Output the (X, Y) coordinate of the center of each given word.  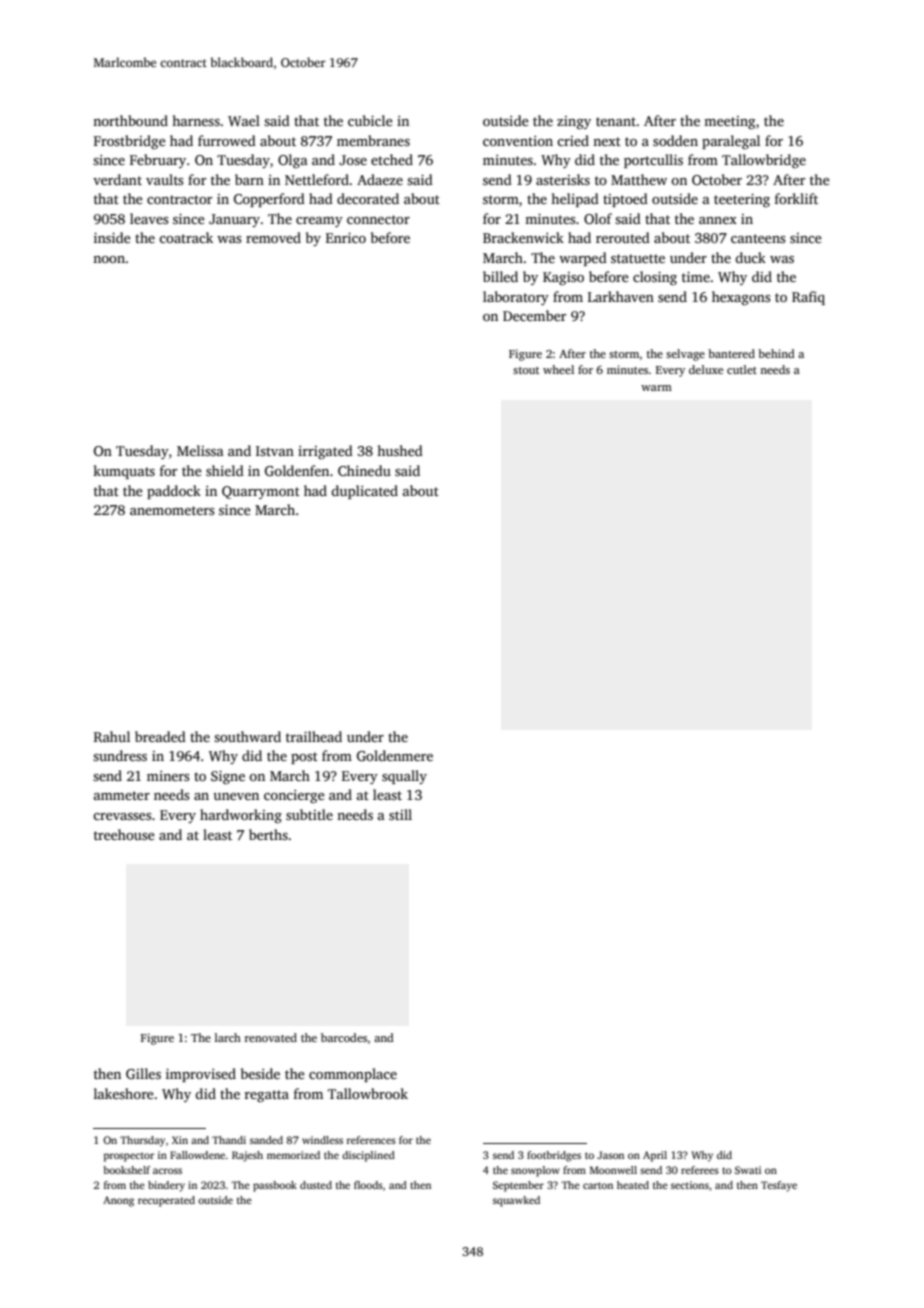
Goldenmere (395, 755)
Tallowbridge (764, 161)
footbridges (554, 1156)
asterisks (563, 179)
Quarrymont (261, 492)
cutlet (742, 369)
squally (404, 777)
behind (776, 353)
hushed (400, 450)
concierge (294, 796)
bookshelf (127, 1170)
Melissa (200, 450)
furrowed (227, 140)
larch (228, 1037)
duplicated (364, 492)
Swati (748, 1170)
